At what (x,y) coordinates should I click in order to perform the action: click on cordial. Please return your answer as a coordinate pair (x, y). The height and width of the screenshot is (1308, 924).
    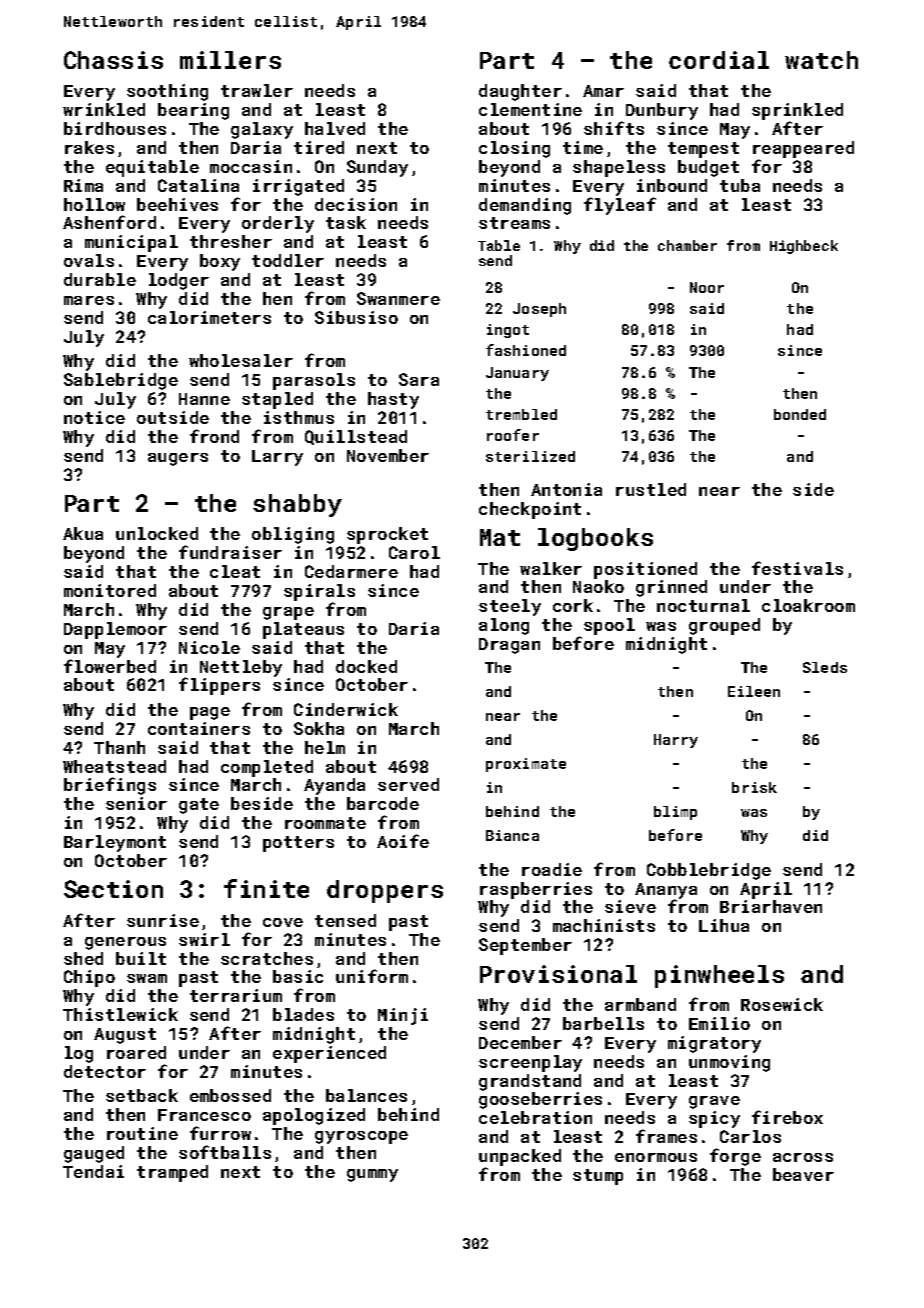
    Looking at the image, I should click on (719, 60).
